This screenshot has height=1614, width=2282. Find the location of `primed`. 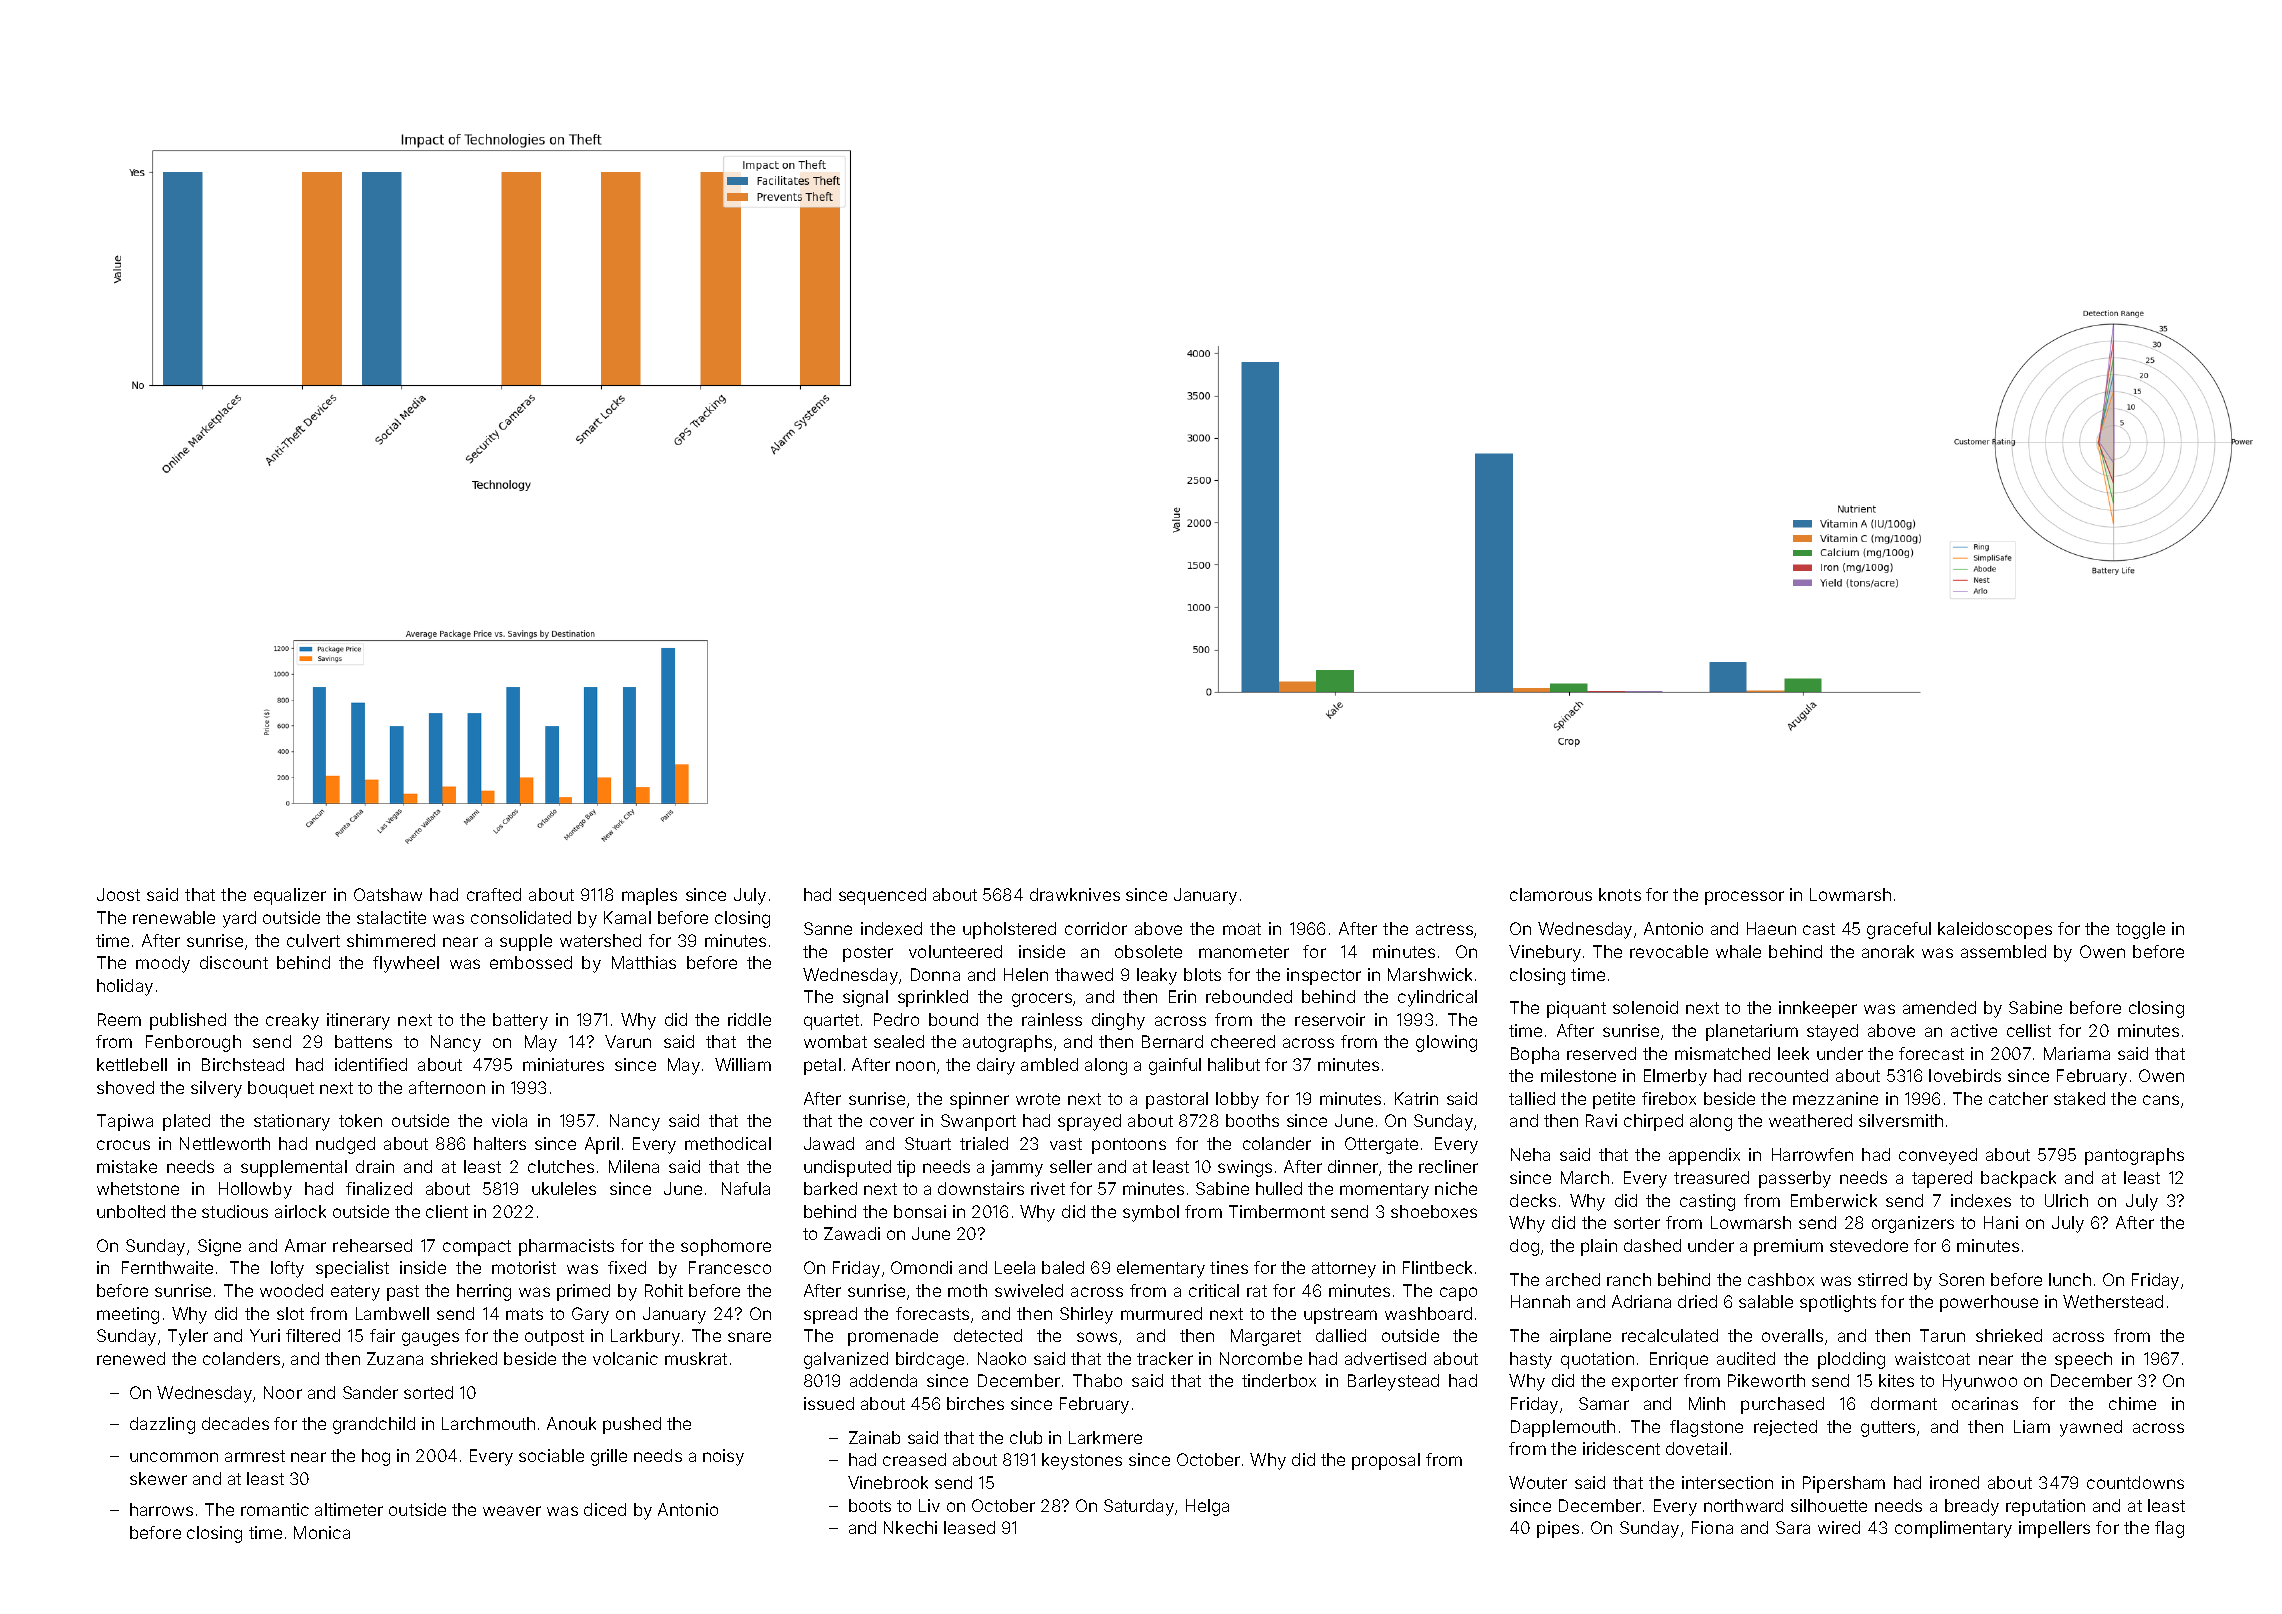

primed is located at coordinates (583, 1292).
